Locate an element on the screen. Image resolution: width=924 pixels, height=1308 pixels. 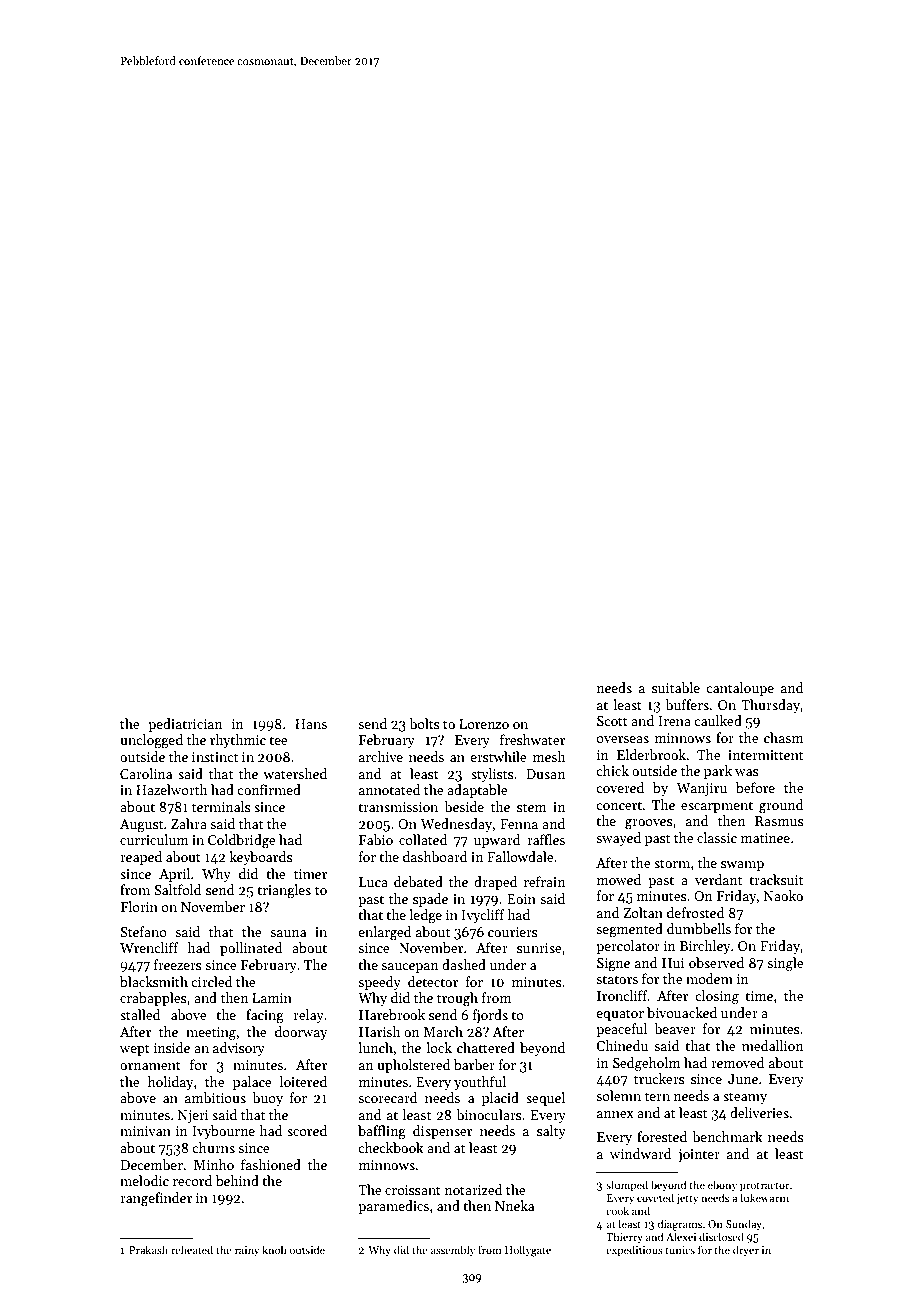
spade is located at coordinates (430, 900).
